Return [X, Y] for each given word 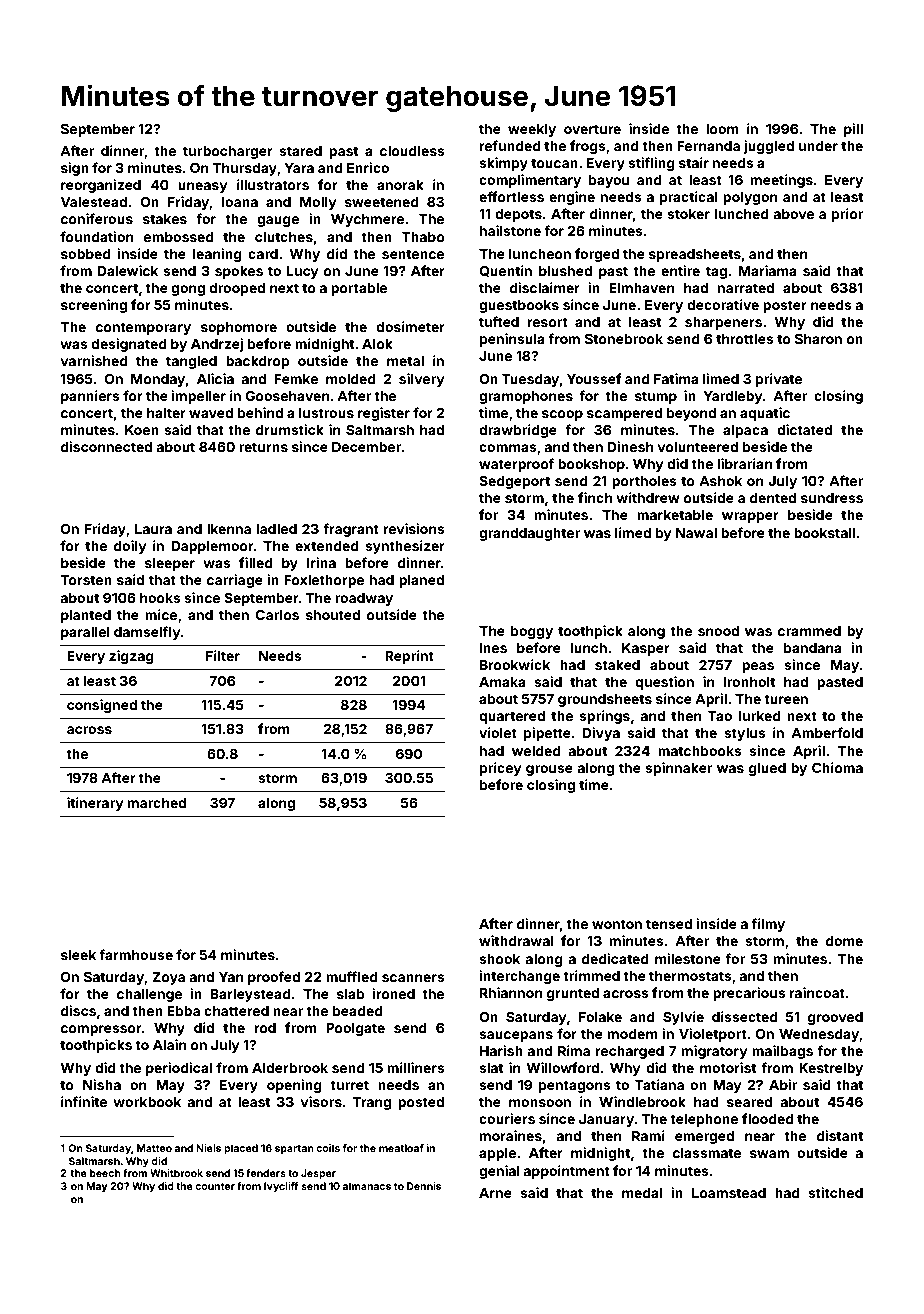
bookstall [824, 533]
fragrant [351, 530]
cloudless [412, 151]
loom [722, 129]
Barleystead [250, 995]
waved [211, 413]
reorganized [101, 186]
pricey [501, 769]
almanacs [367, 1186]
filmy [768, 925]
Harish [501, 1050]
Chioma [837, 767]
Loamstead [729, 1193]
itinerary [95, 804]
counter [215, 1186]
